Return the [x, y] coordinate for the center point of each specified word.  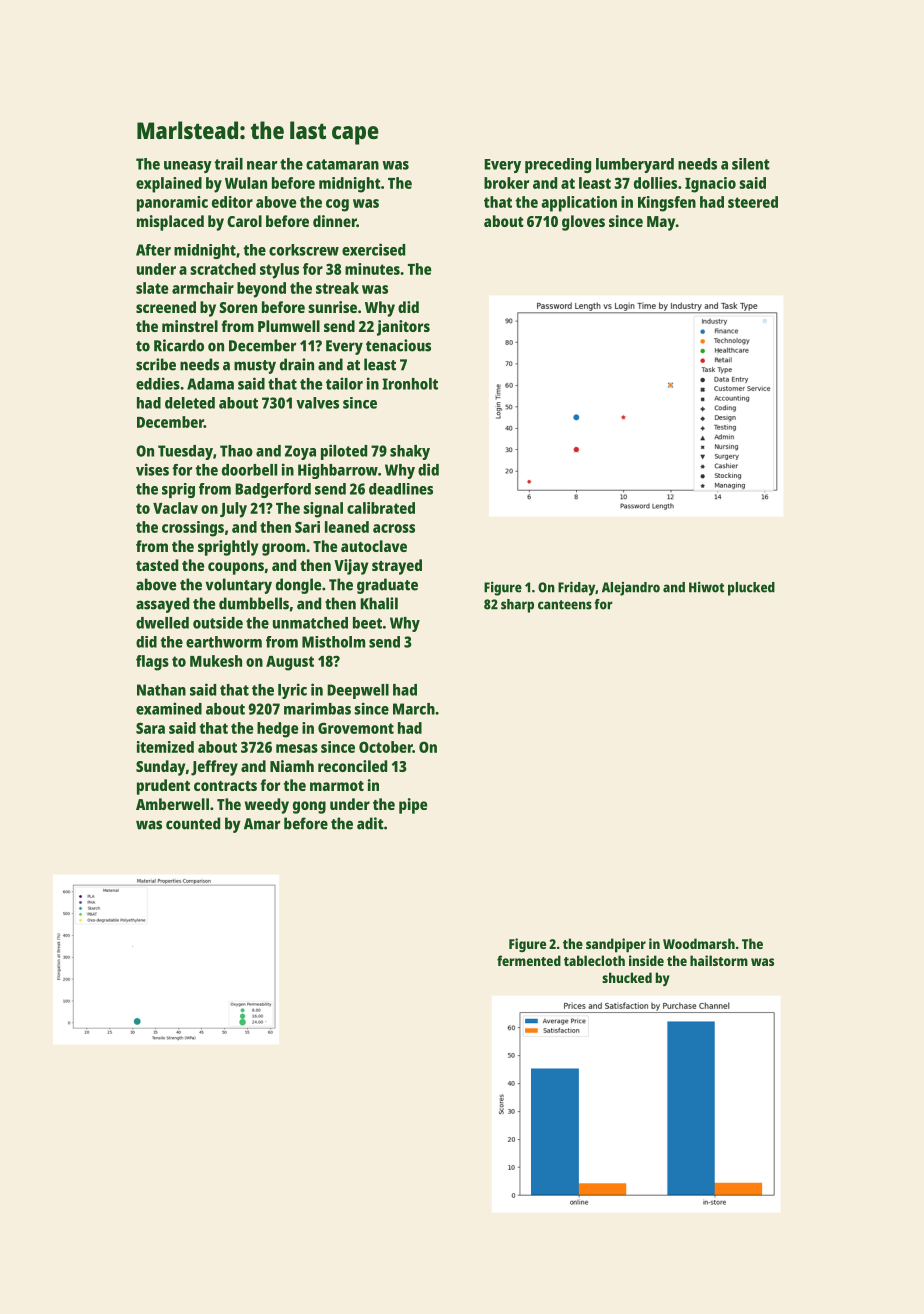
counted [193, 823]
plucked [751, 589]
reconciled [352, 766]
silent [751, 164]
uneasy [188, 167]
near [262, 165]
